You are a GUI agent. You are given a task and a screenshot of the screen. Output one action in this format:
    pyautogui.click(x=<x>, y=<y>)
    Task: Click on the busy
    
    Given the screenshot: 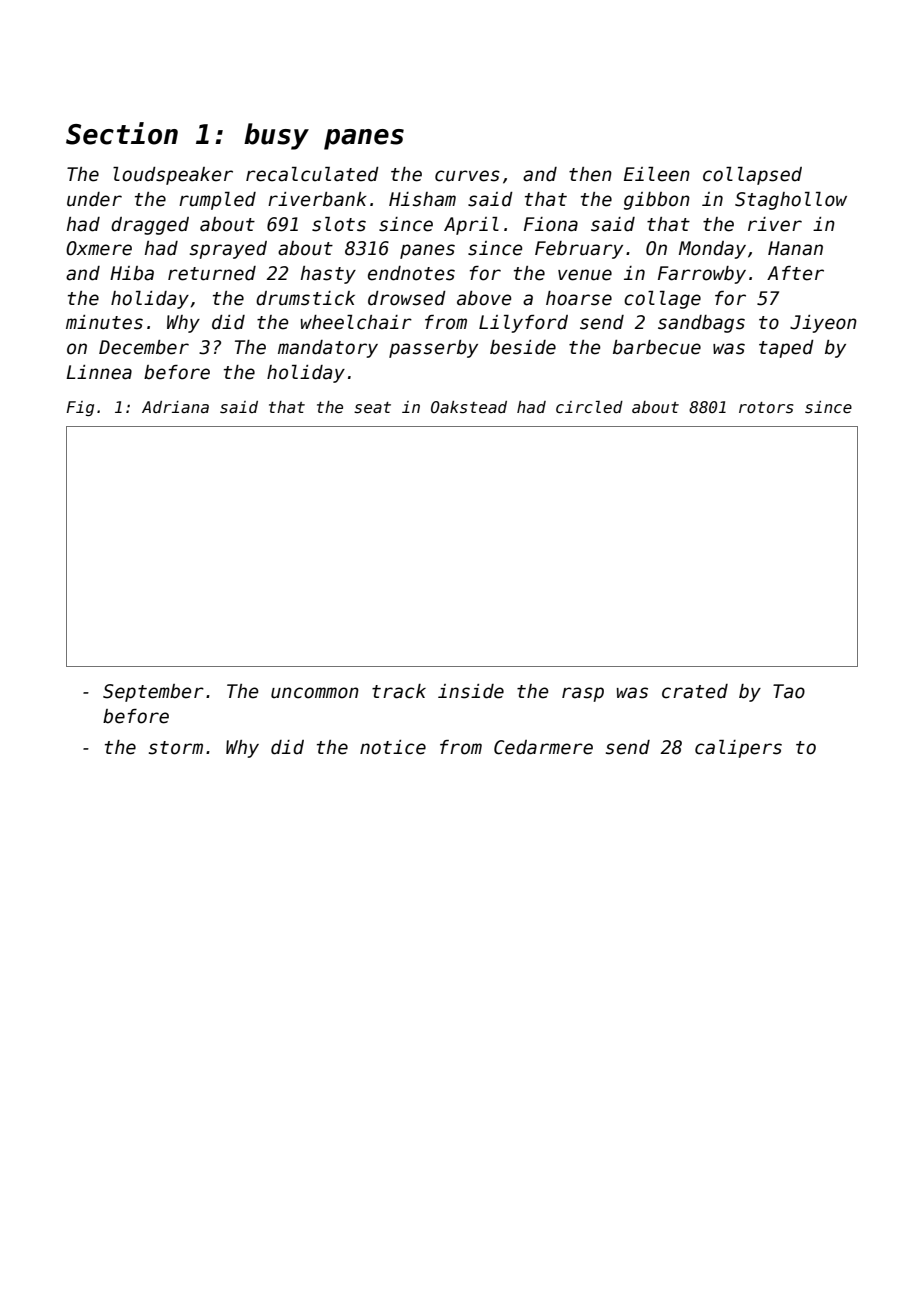 What is the action you would take?
    pyautogui.click(x=276, y=136)
